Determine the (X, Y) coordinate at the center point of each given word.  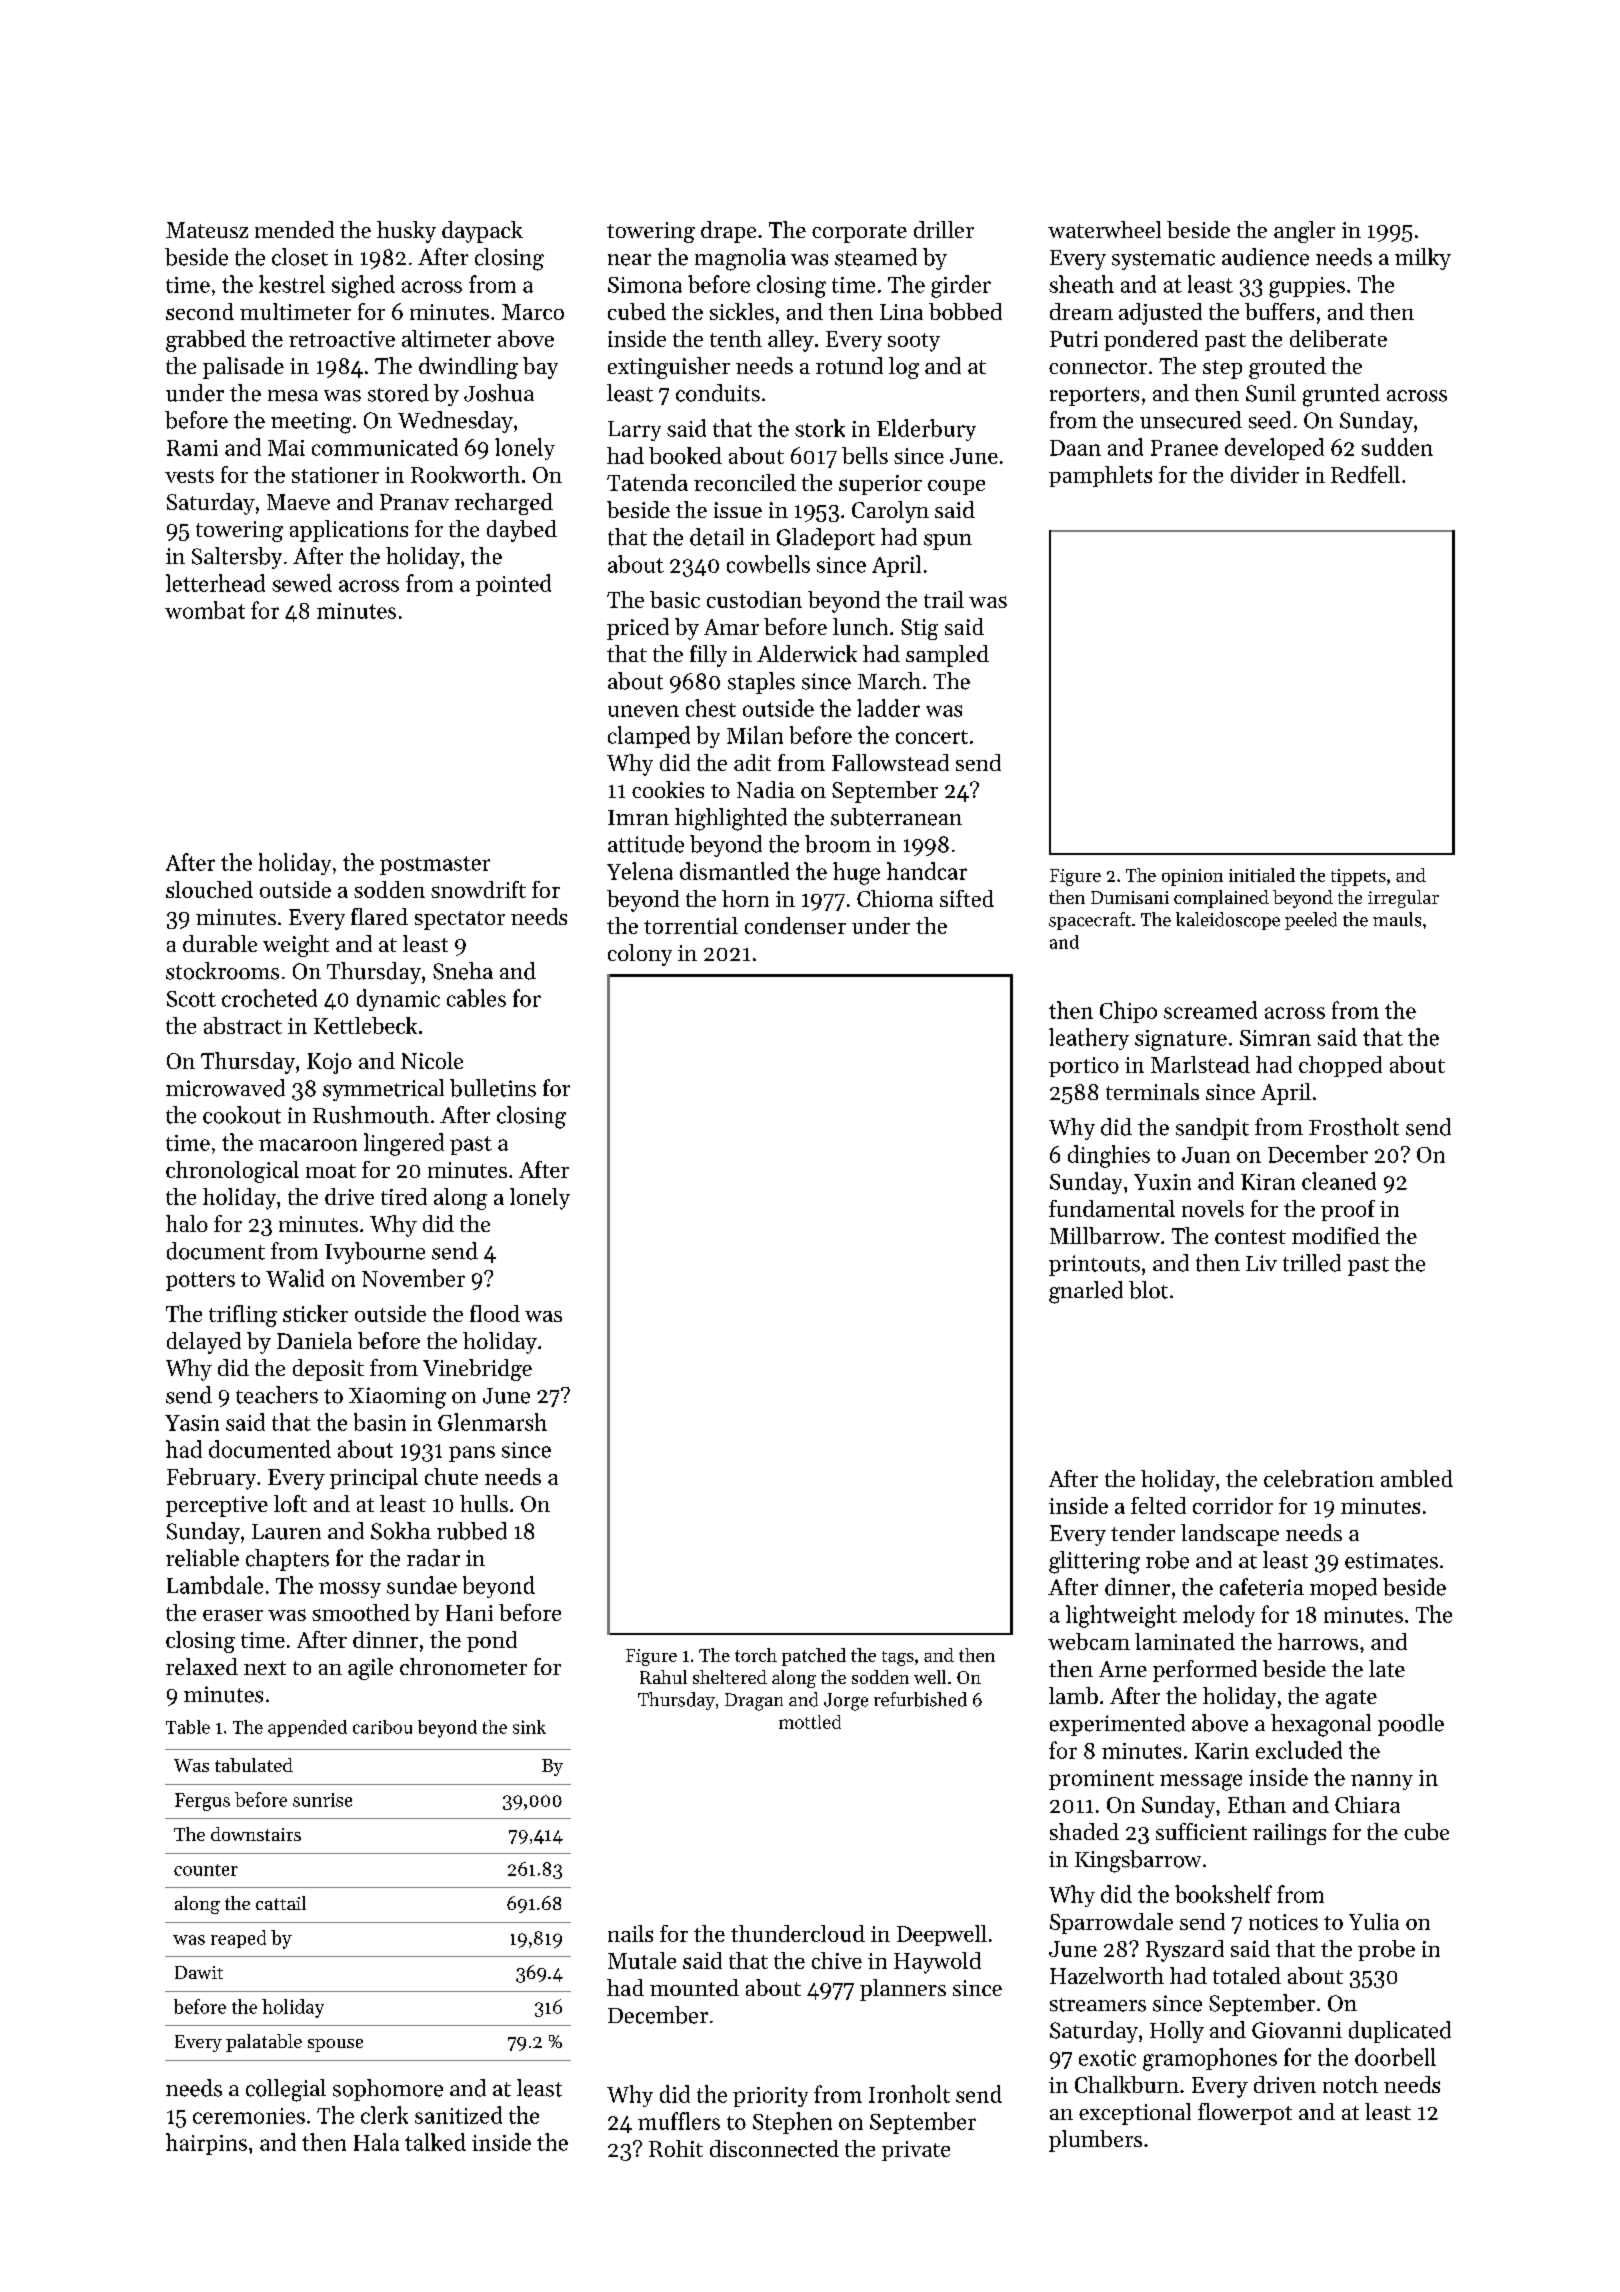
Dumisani (1130, 897)
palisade (243, 368)
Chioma (895, 898)
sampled (947, 656)
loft (290, 1503)
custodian (754, 599)
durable (220, 943)
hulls (484, 1503)
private (916, 2151)
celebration (1319, 1478)
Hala (376, 2142)
